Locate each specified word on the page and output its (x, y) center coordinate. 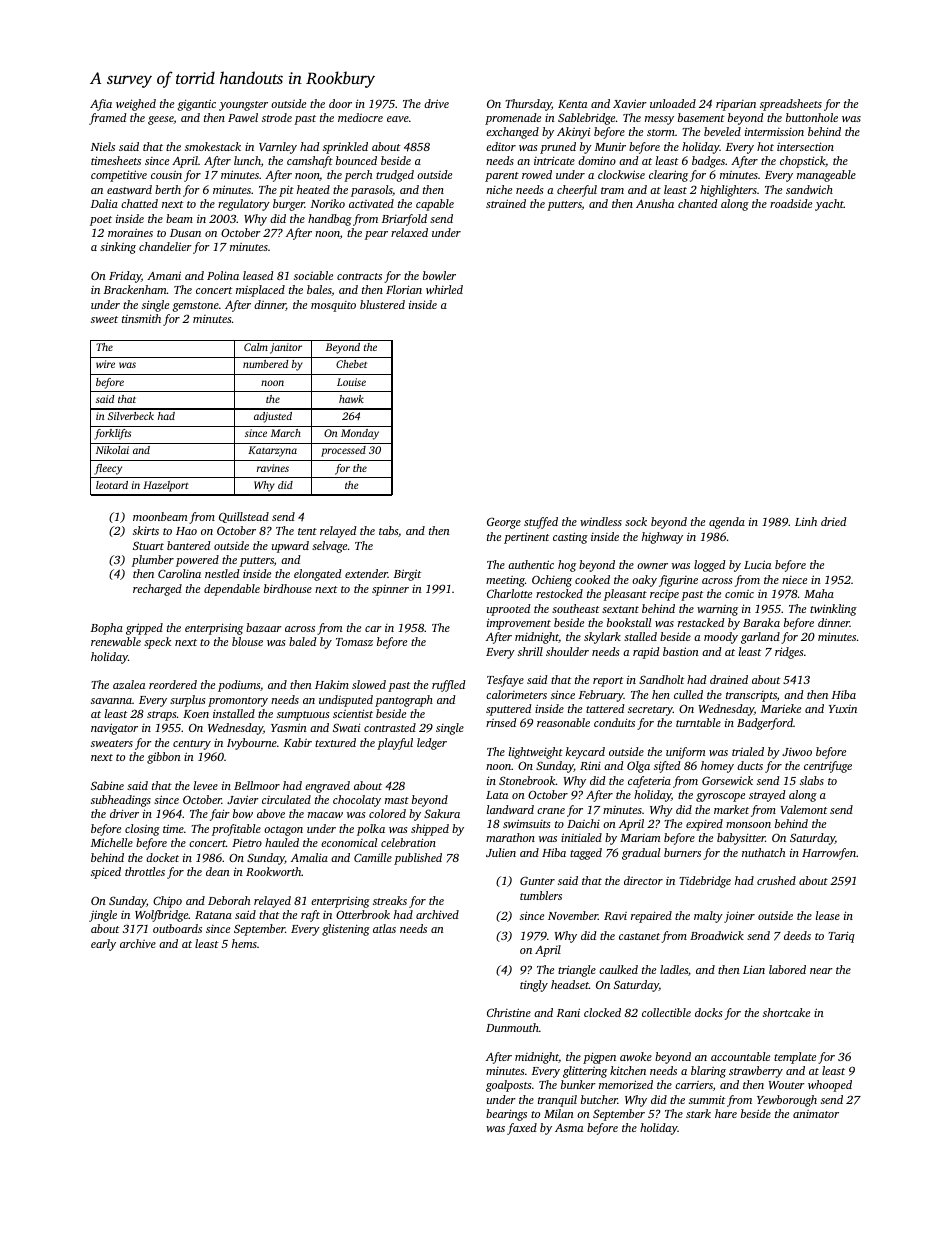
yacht (829, 205)
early (103, 945)
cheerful (577, 191)
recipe (664, 595)
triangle (577, 971)
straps (162, 716)
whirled (444, 289)
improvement (519, 624)
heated (313, 189)
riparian (736, 105)
